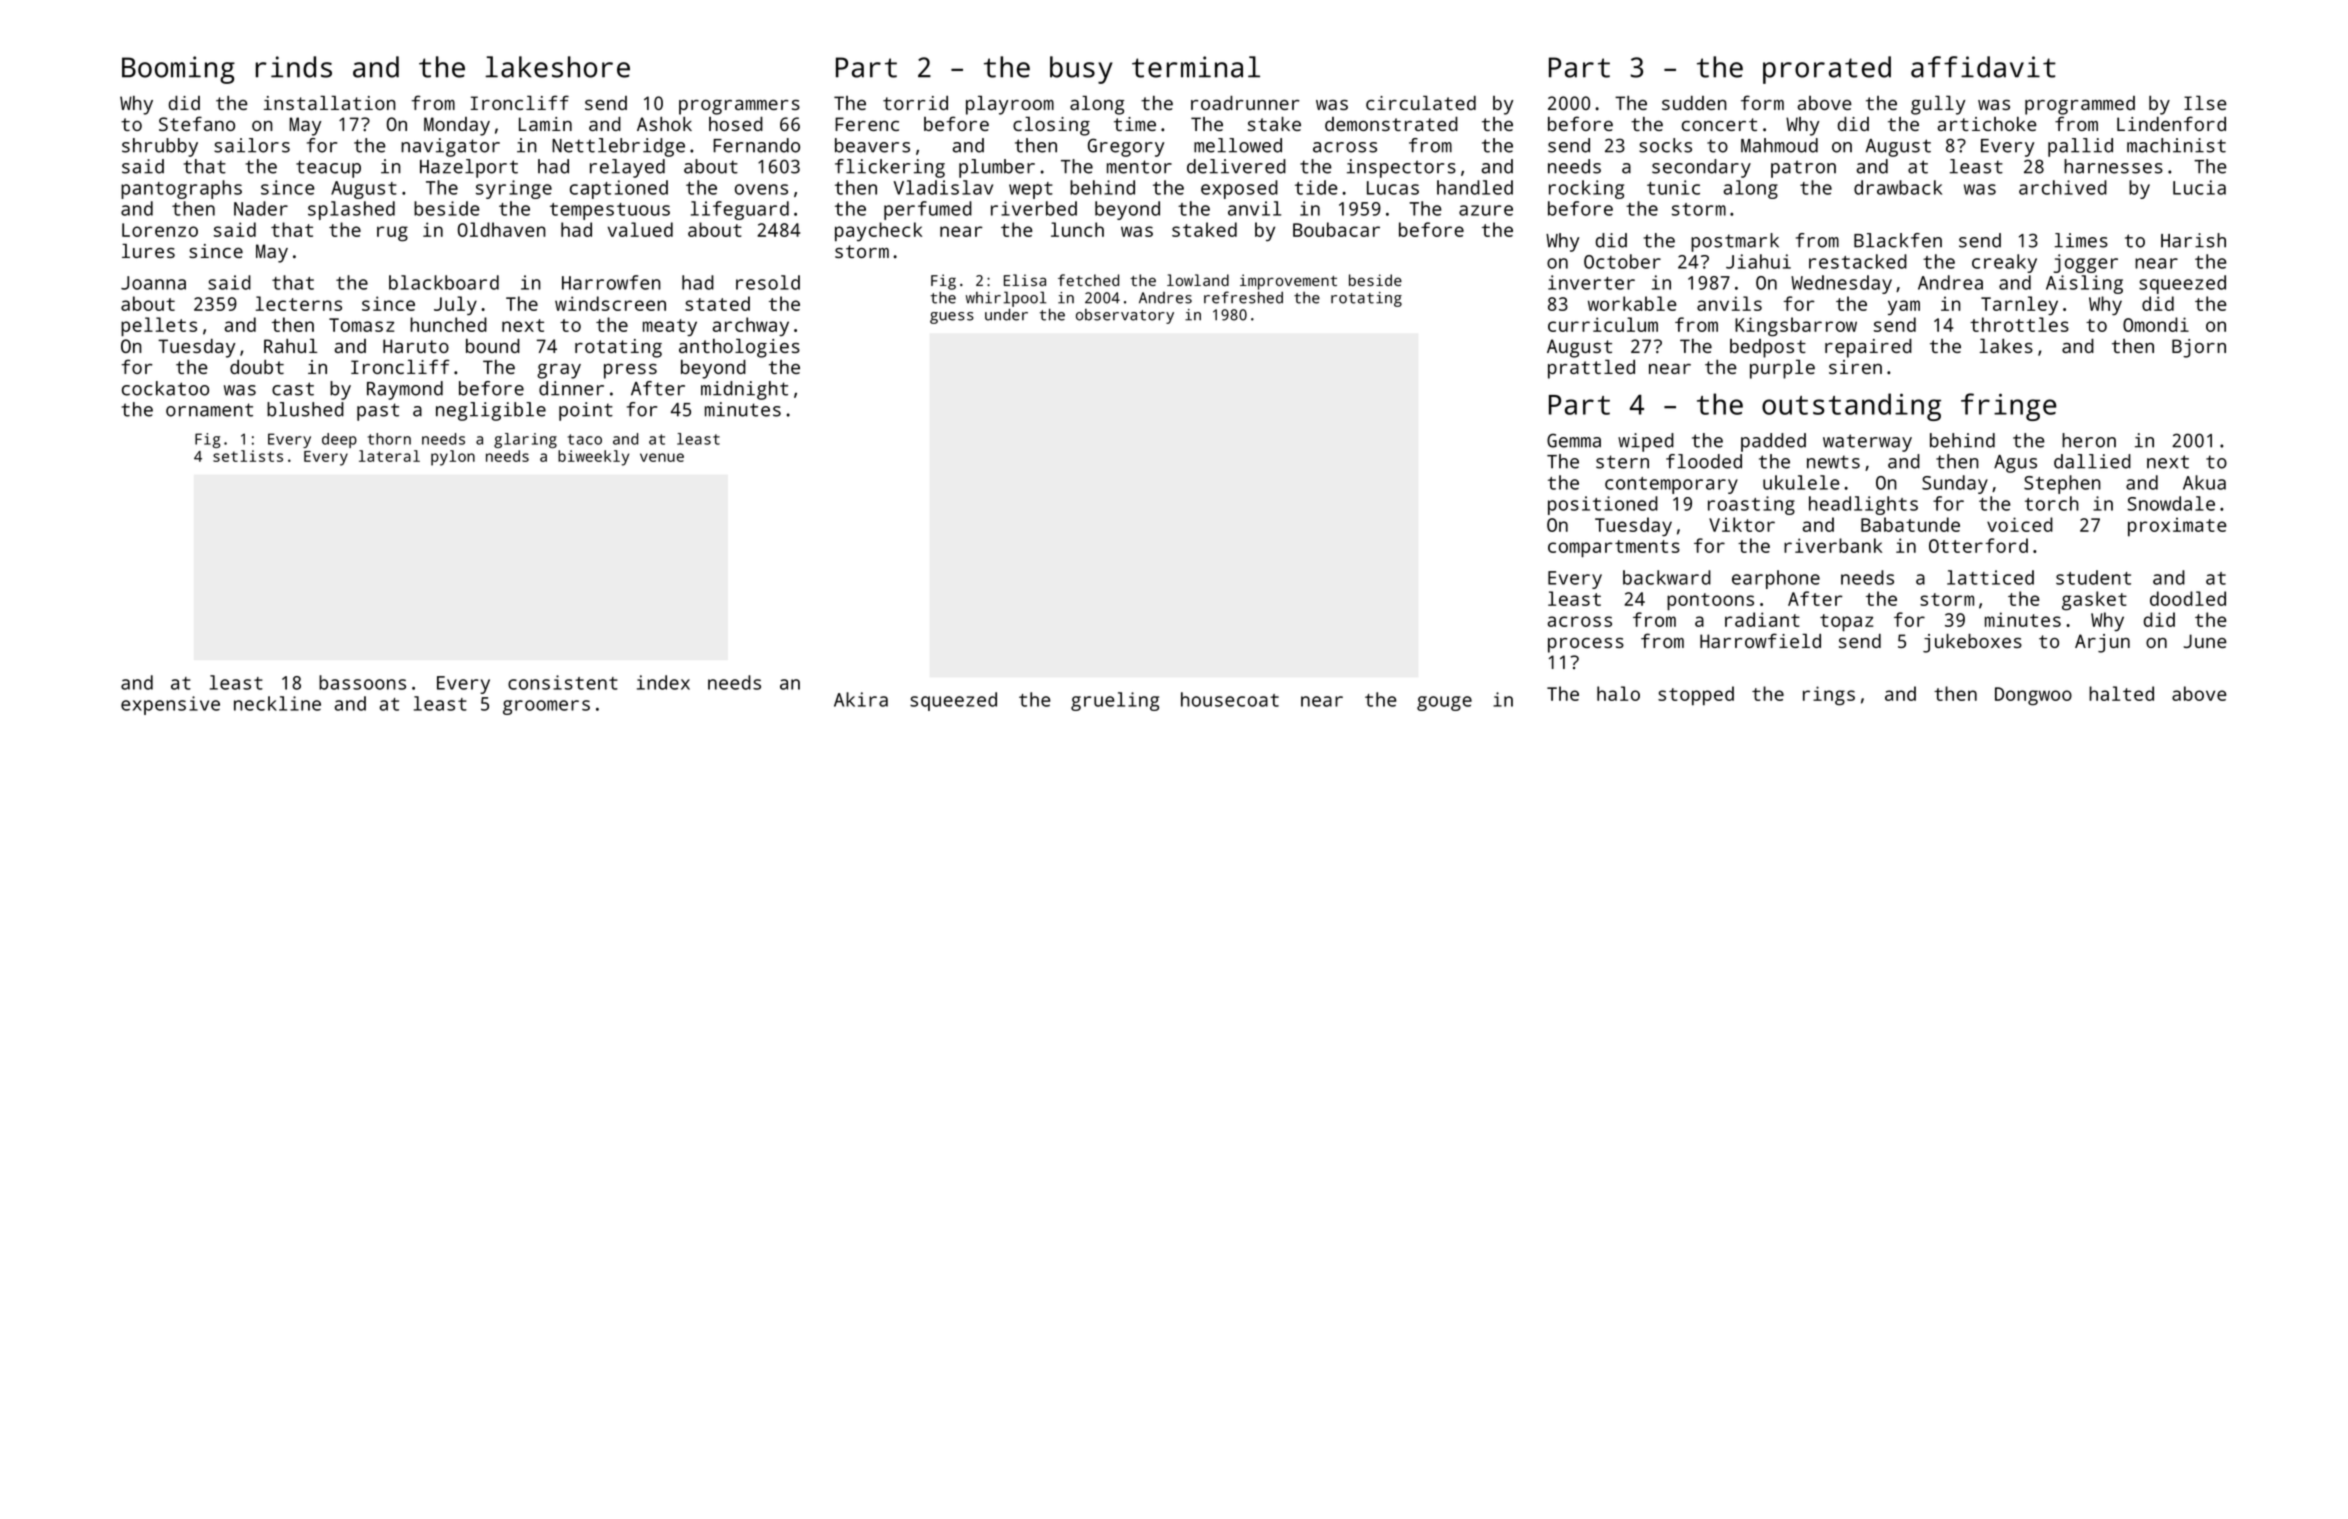 Image resolution: width=2348 pixels, height=1519 pixels. I want to click on Stefano, so click(197, 123).
